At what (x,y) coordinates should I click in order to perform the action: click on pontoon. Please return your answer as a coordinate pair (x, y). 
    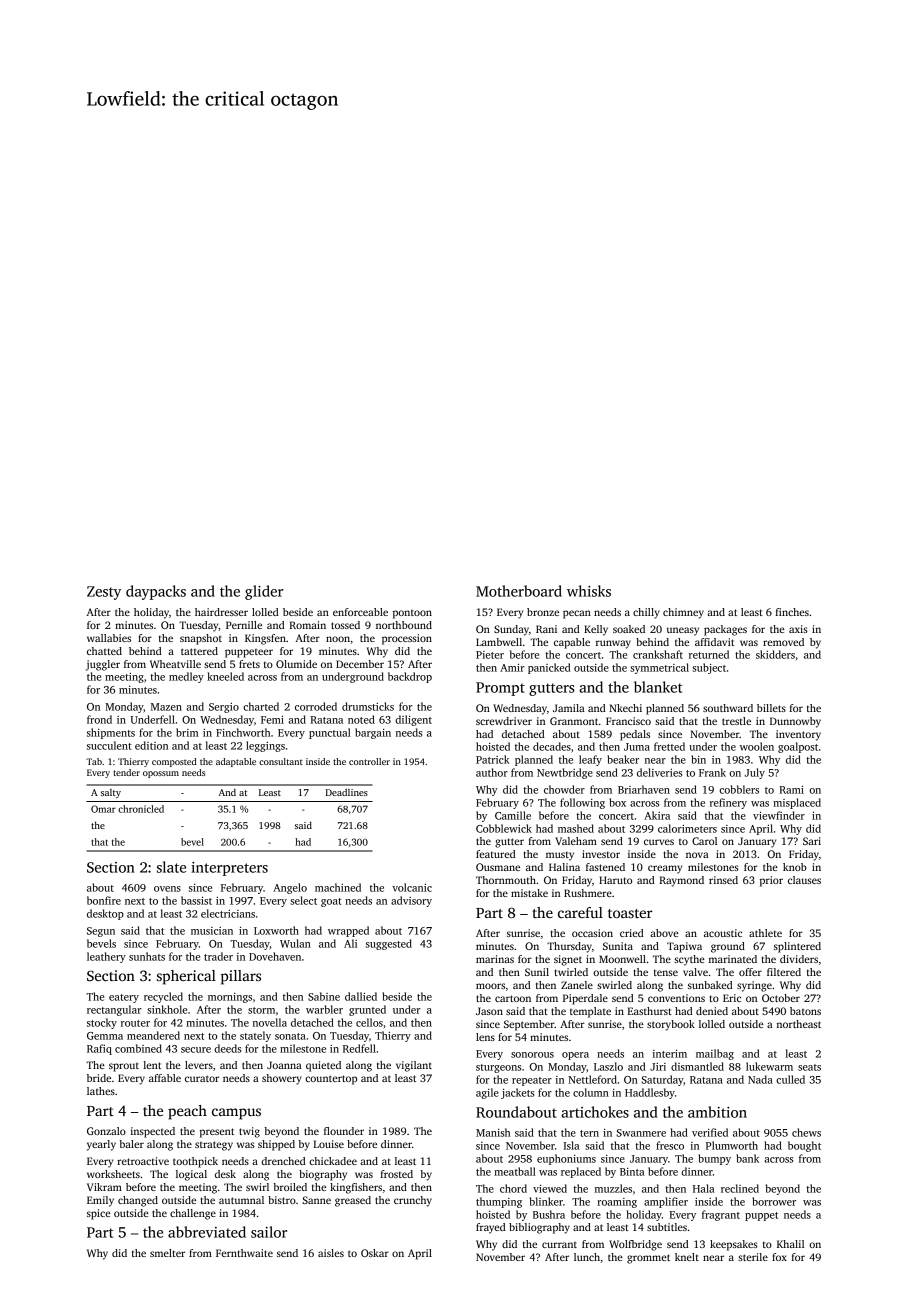
    Looking at the image, I should click on (412, 614).
